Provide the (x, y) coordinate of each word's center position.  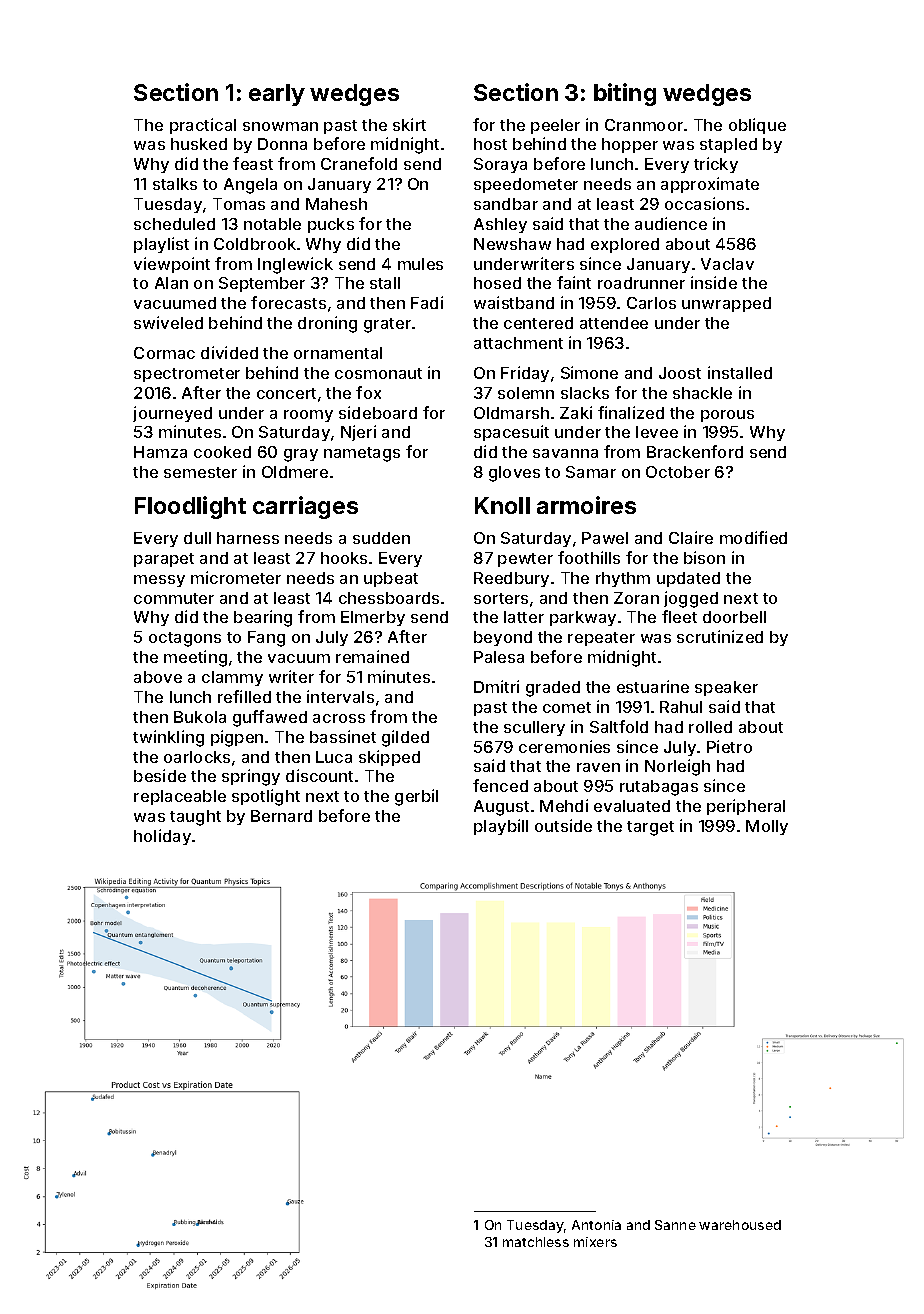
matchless (536, 1242)
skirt (409, 124)
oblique (757, 126)
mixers (595, 1242)
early (277, 95)
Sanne (675, 1225)
